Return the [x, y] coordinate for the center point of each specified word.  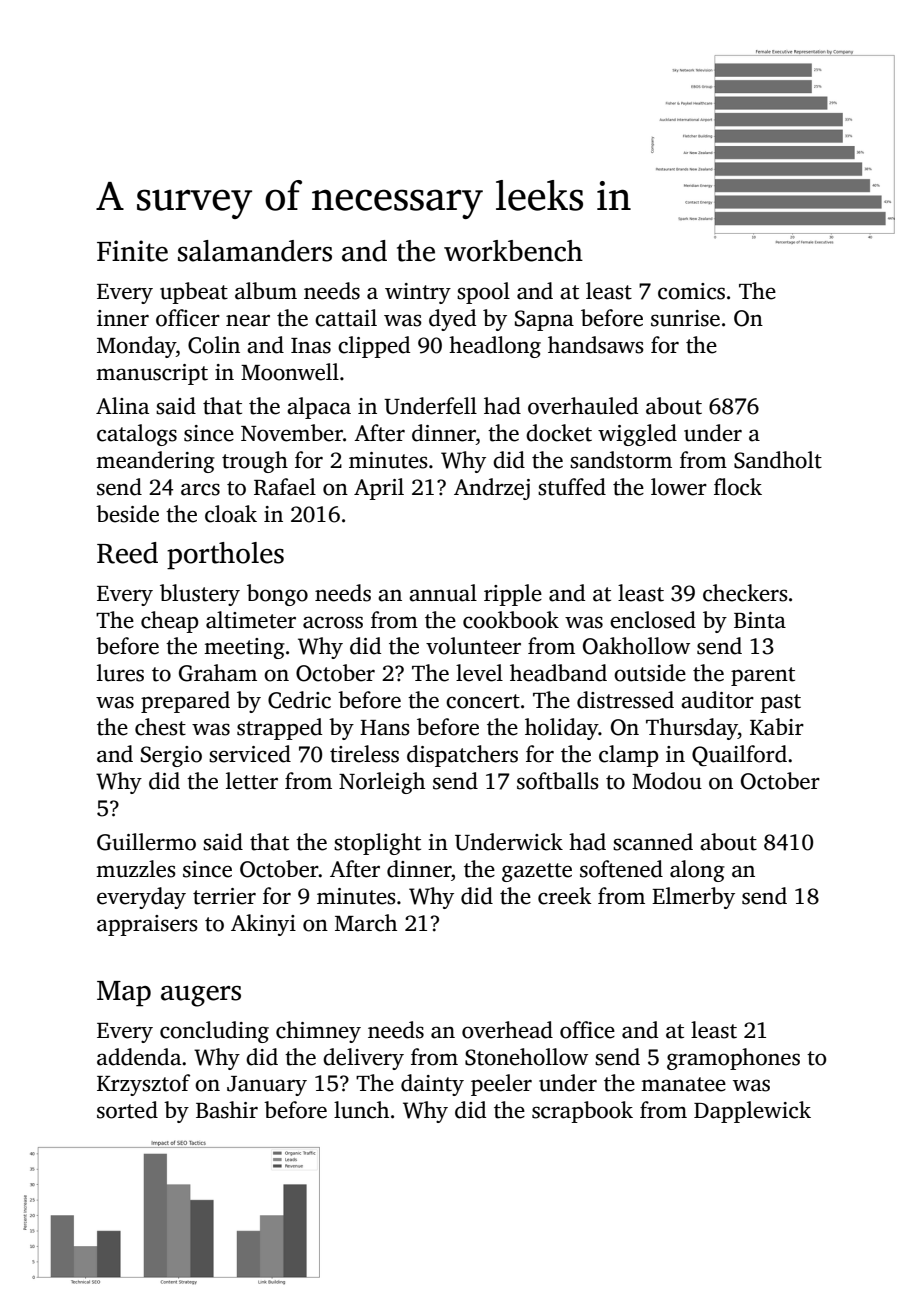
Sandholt [778, 460]
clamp [629, 756]
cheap [170, 622]
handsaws [596, 345]
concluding [214, 1032]
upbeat [194, 293]
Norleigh [382, 783]
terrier [224, 896]
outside [650, 673]
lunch [361, 1110]
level [479, 673]
